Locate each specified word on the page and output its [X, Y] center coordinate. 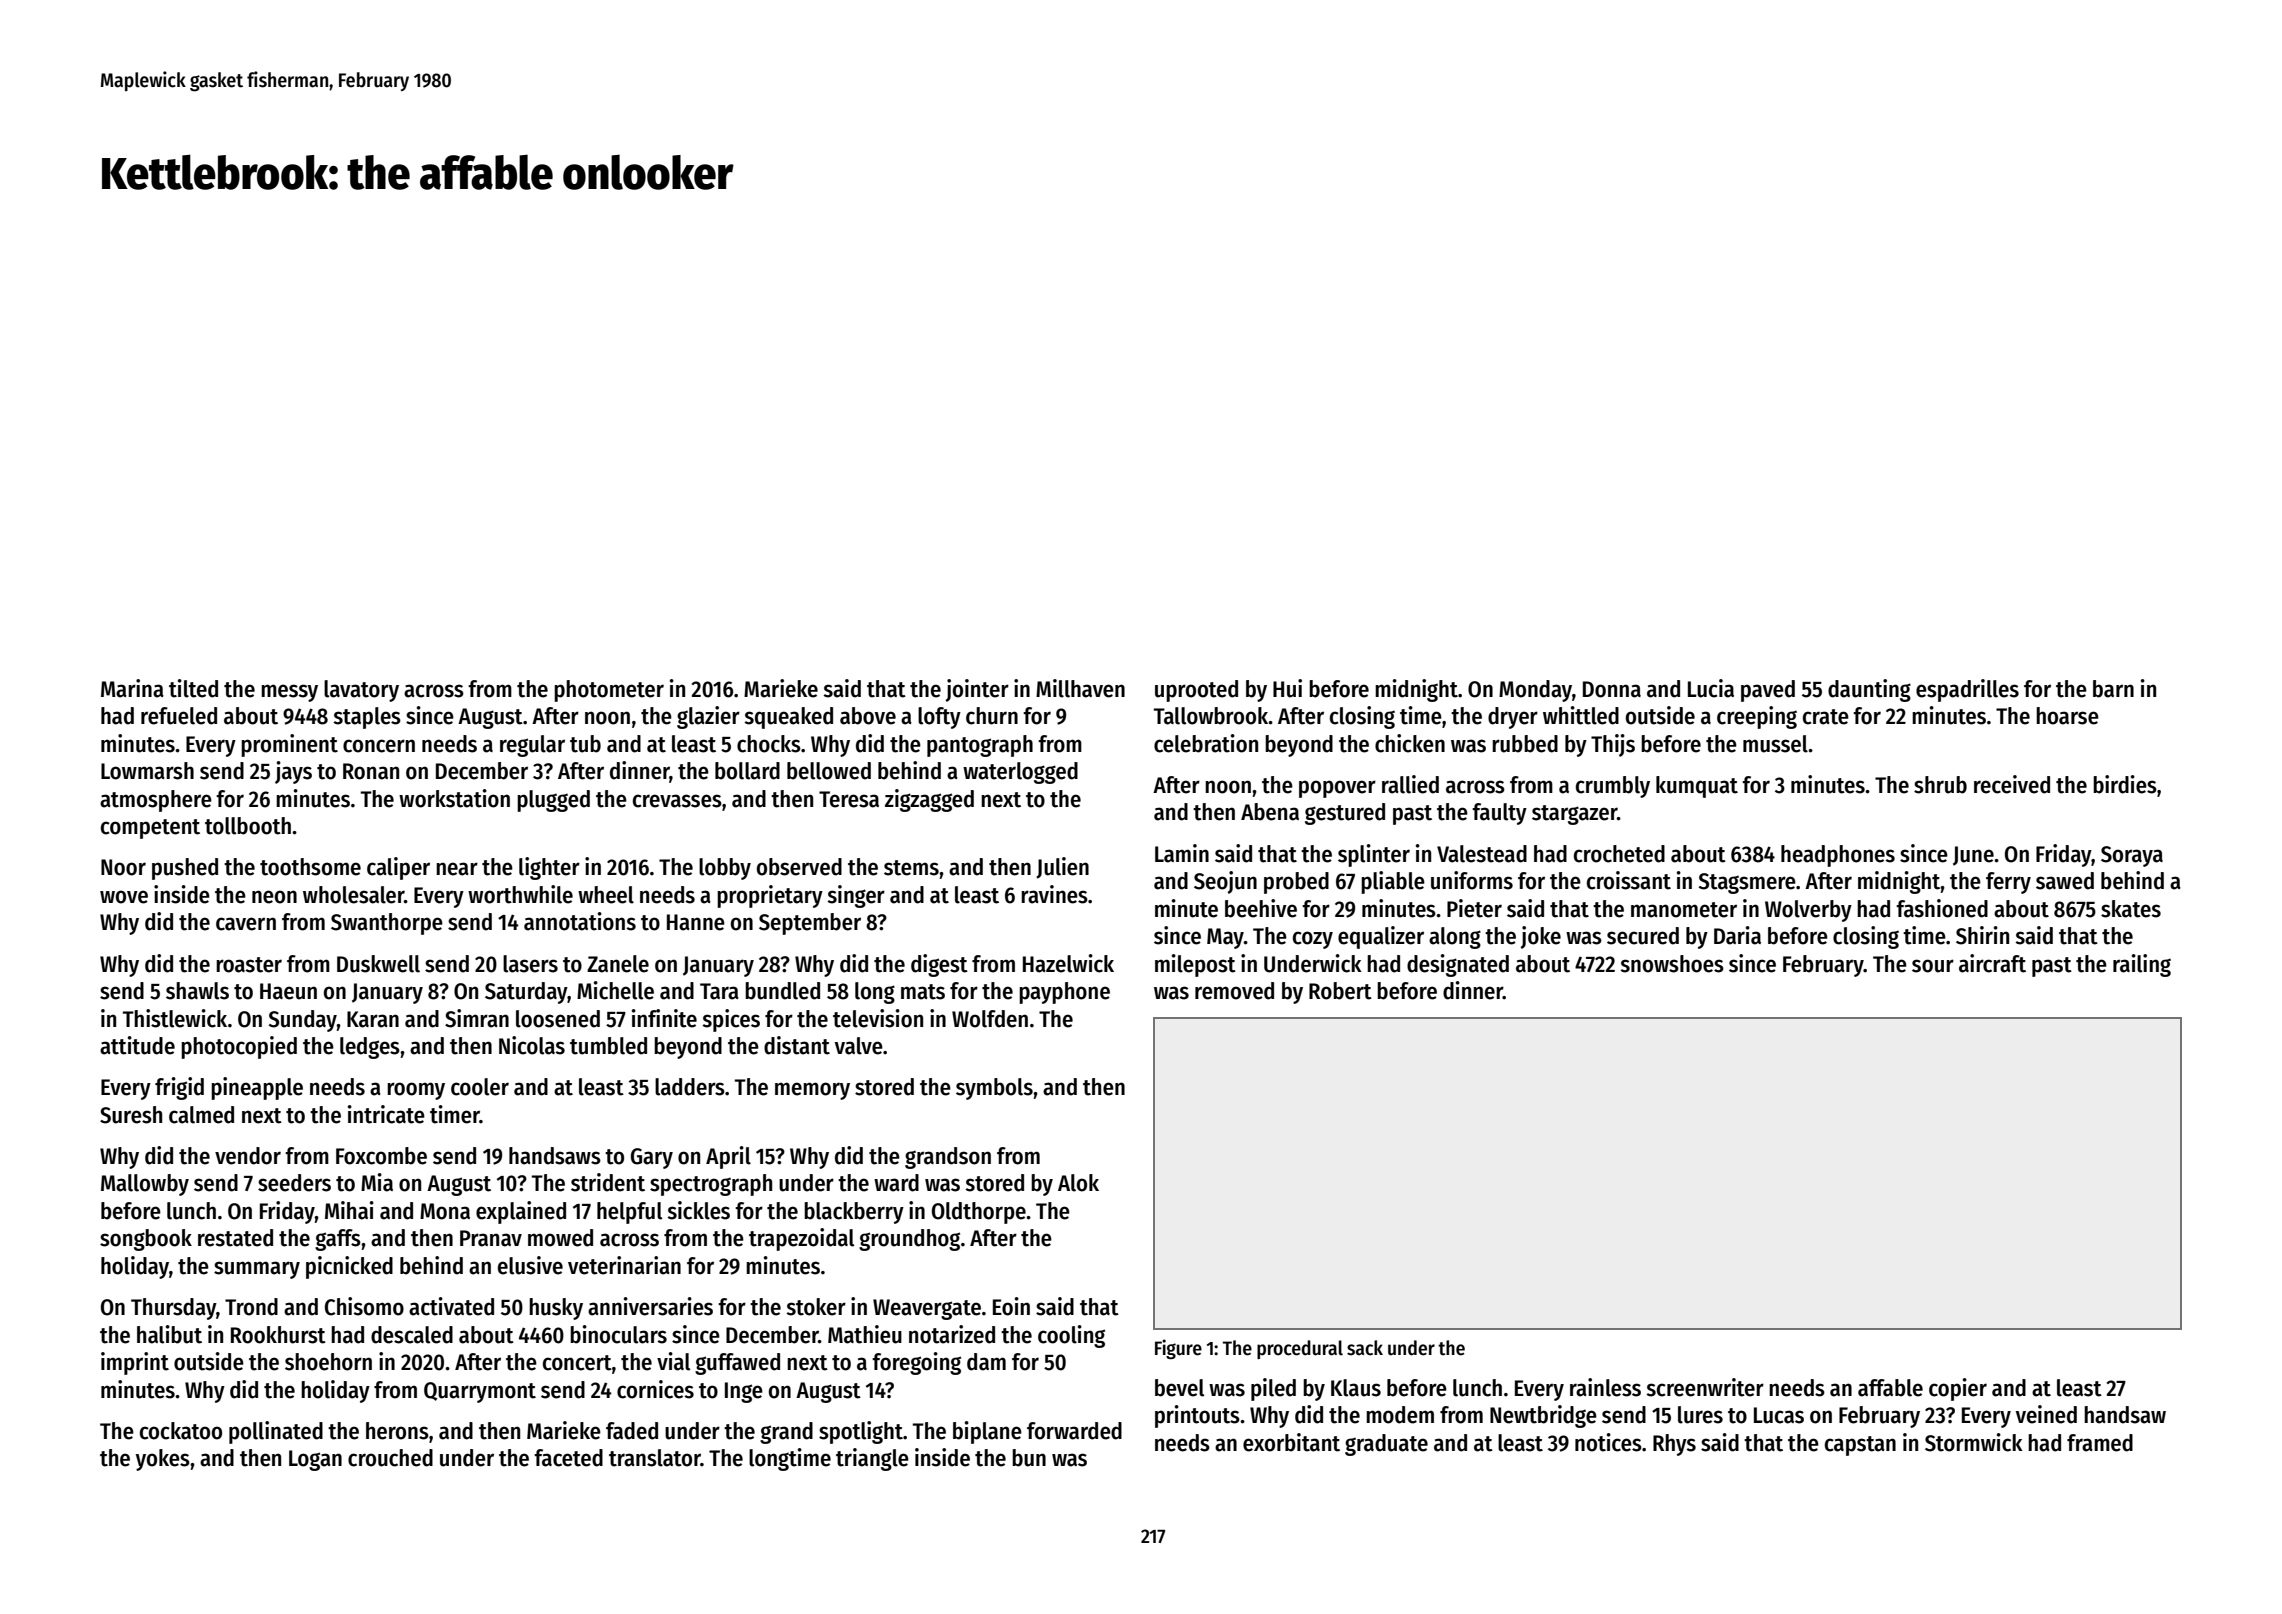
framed [2100, 1443]
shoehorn [328, 1362]
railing [2142, 965]
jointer [977, 690]
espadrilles [1967, 690]
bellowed [829, 771]
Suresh [131, 1115]
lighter [549, 868]
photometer [609, 691]
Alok [1078, 1183]
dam [986, 1362]
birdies [2125, 784]
